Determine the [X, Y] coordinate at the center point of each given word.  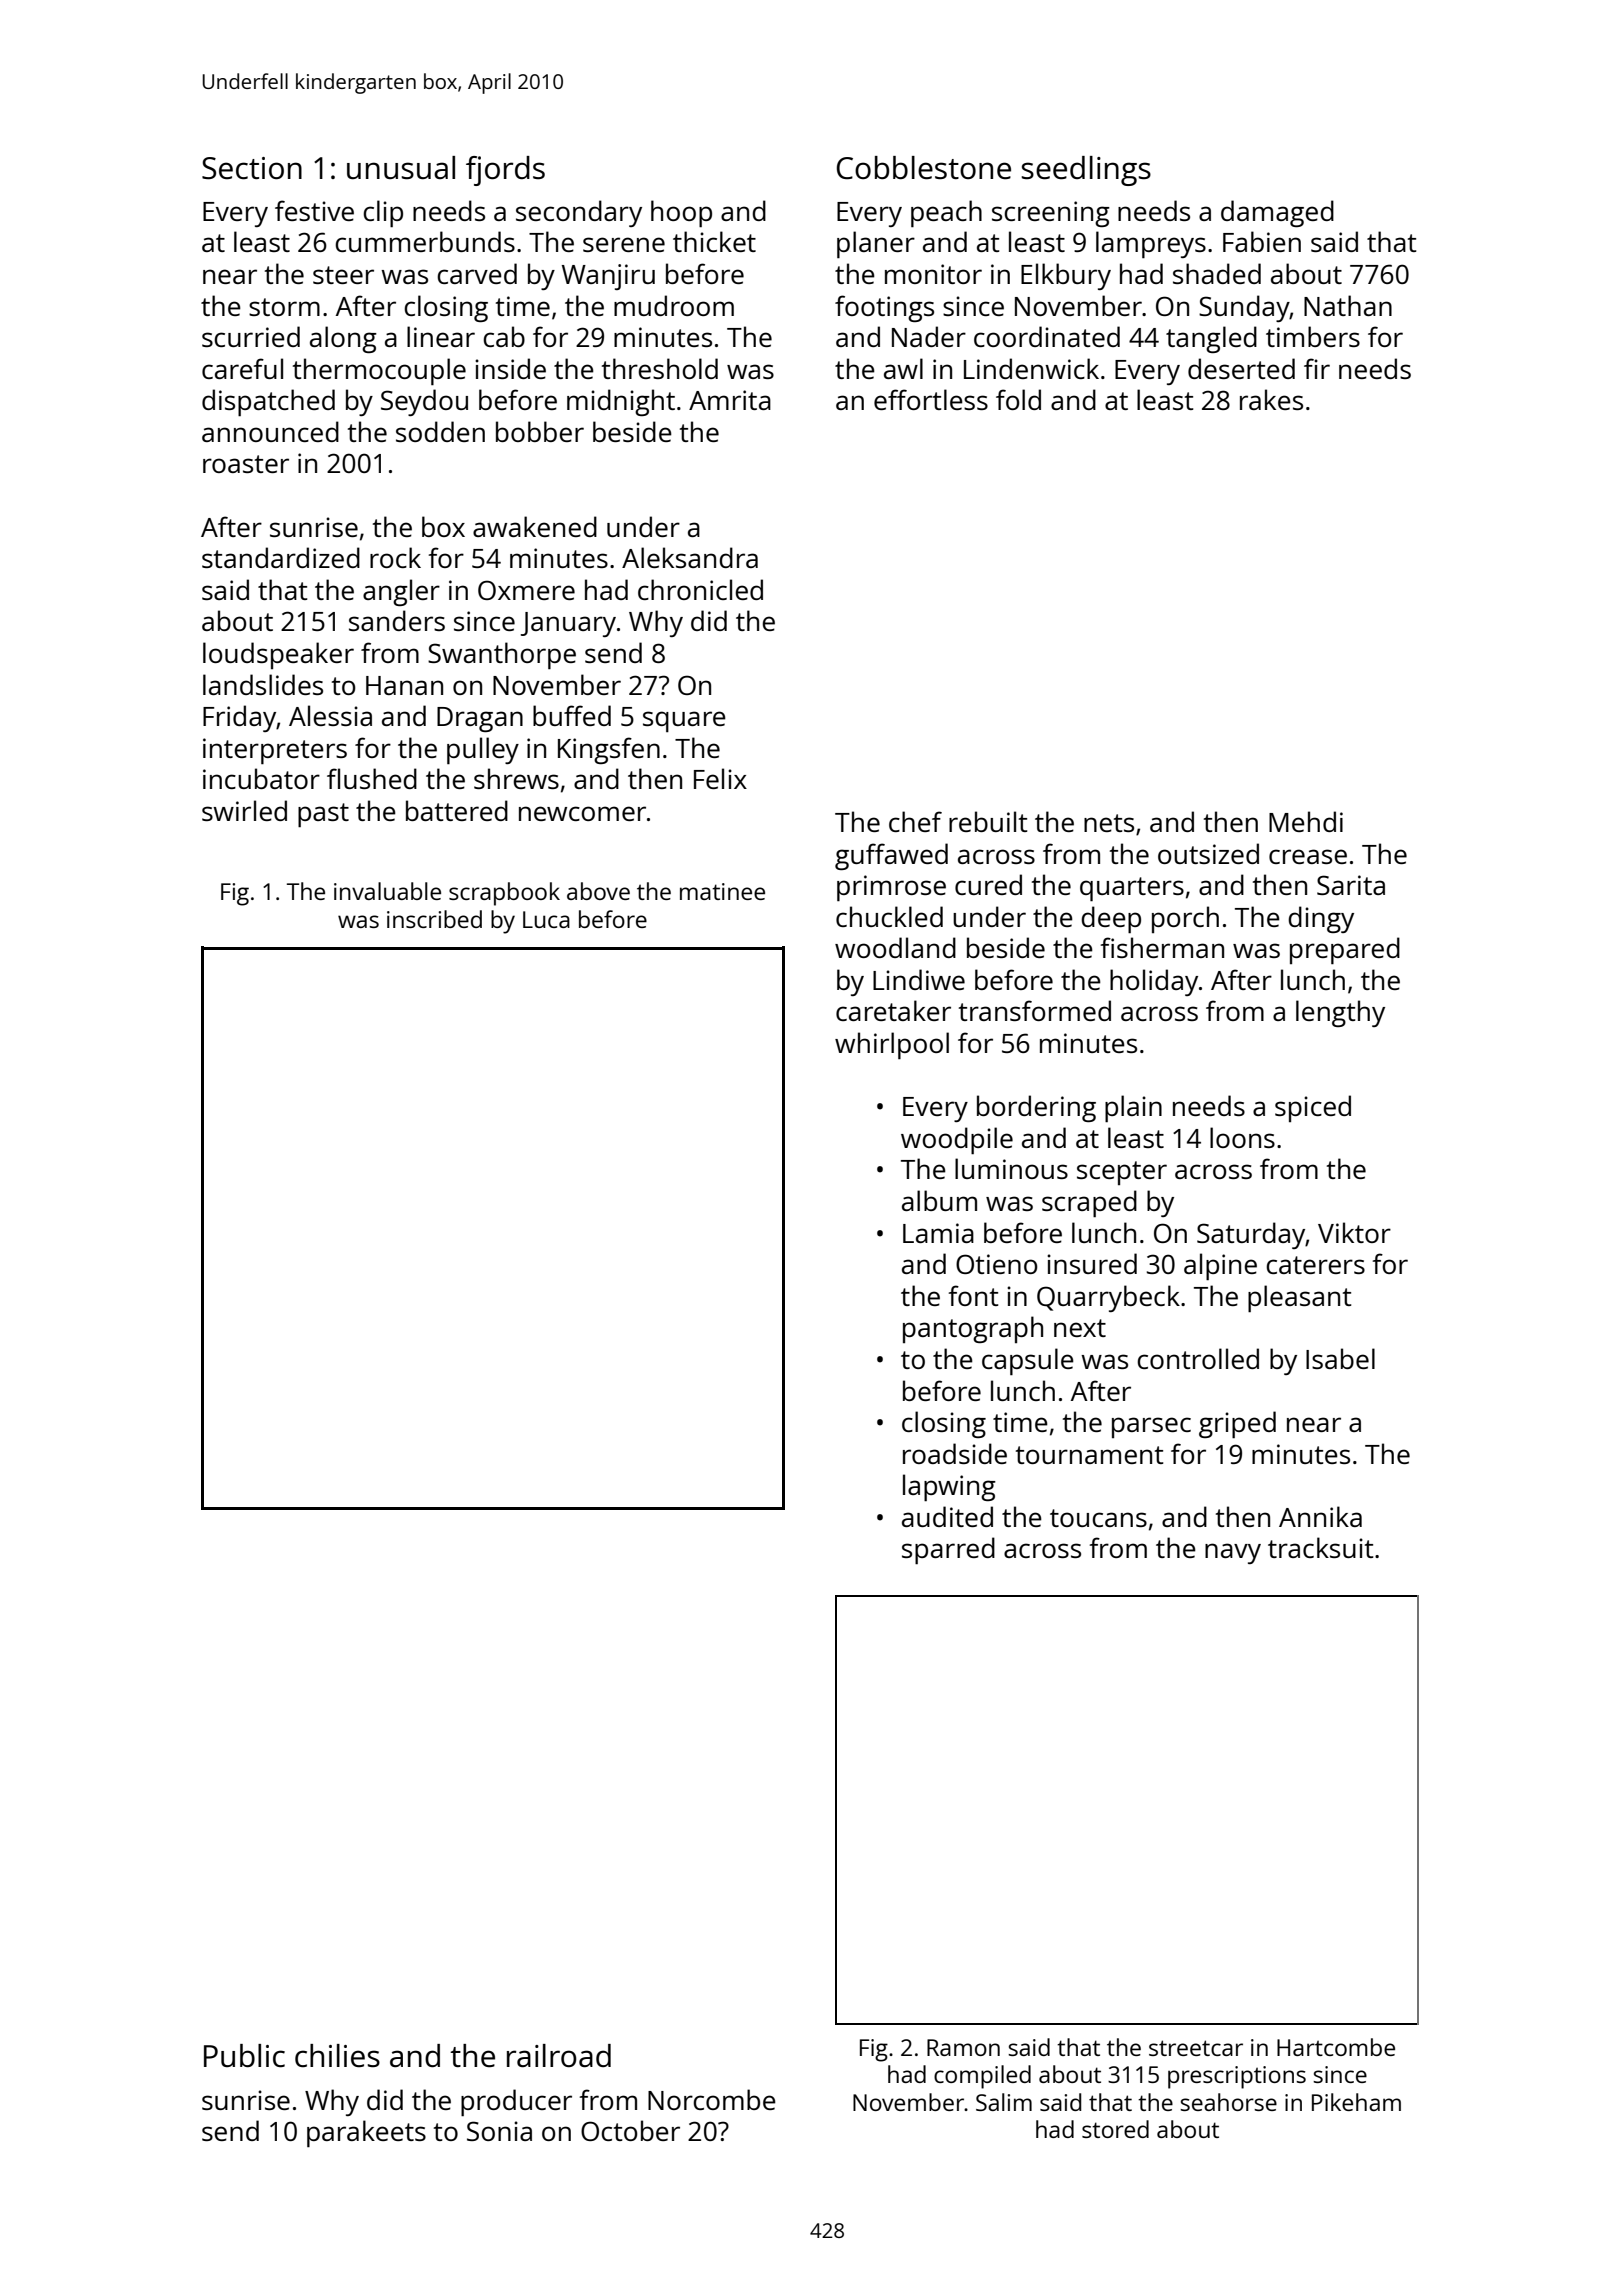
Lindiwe [919, 979]
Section [252, 168]
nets [1109, 823]
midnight [621, 402]
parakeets [366, 2133]
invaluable [387, 891]
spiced [1313, 1108]
